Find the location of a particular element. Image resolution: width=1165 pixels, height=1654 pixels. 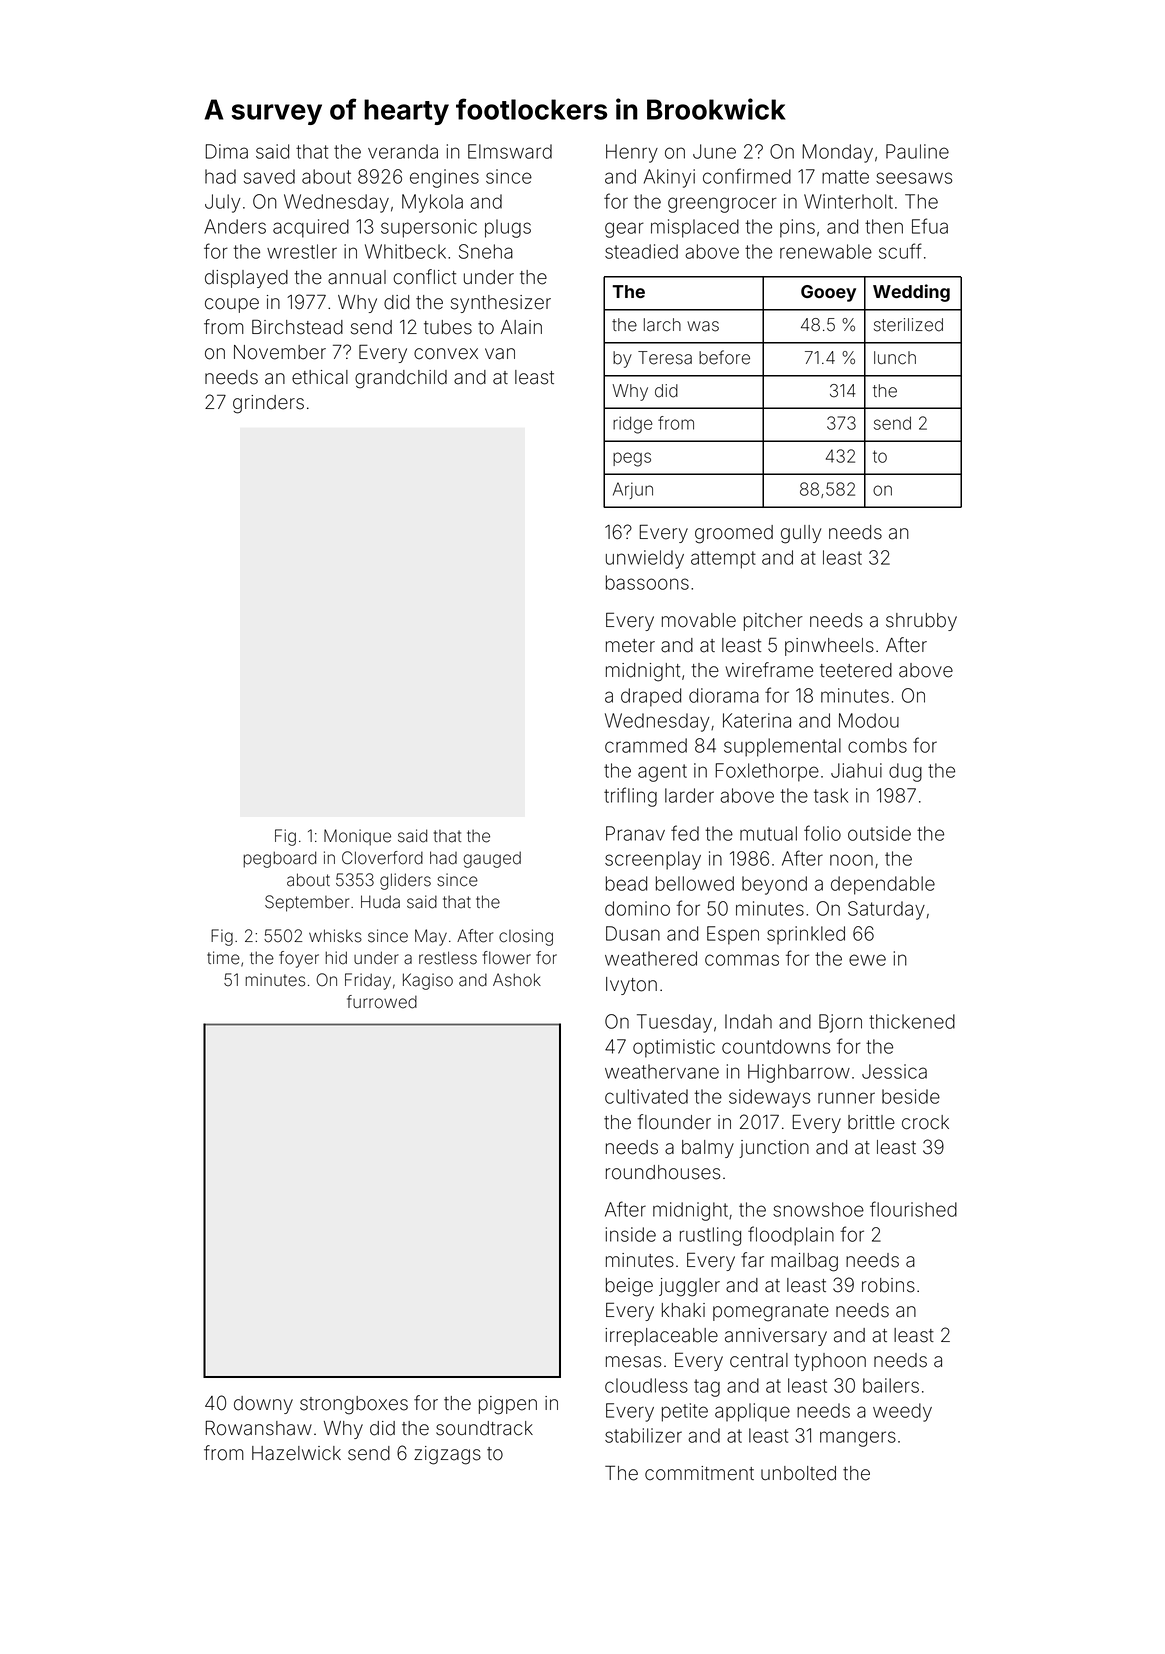

strongboxes is located at coordinates (354, 1405).
